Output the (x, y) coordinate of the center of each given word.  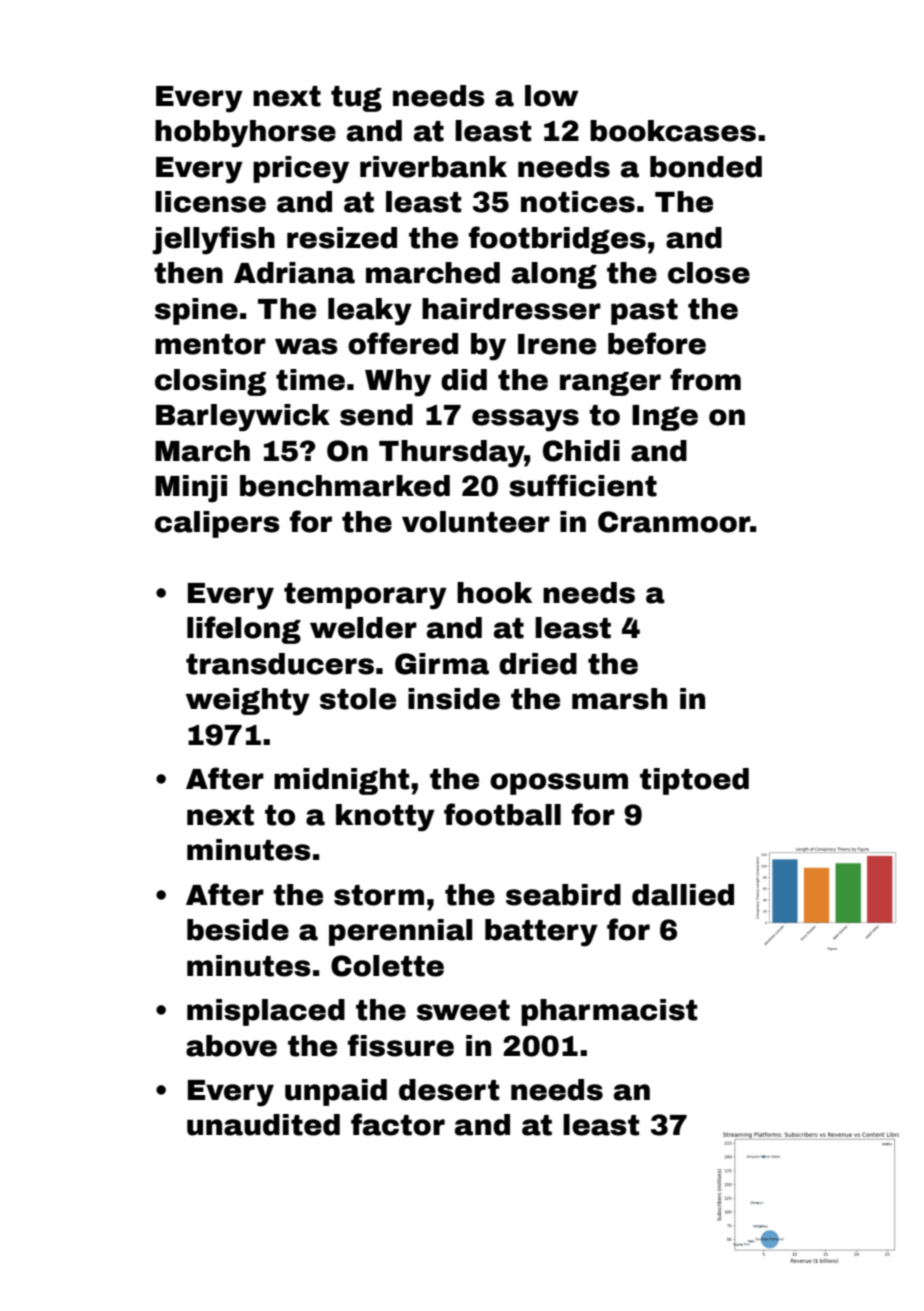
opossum (559, 784)
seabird (563, 895)
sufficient (583, 485)
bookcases (673, 131)
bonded (706, 167)
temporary (365, 596)
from (705, 379)
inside (454, 699)
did (464, 380)
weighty (248, 702)
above (231, 1046)
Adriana (294, 273)
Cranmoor (674, 522)
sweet (463, 1010)
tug (356, 99)
